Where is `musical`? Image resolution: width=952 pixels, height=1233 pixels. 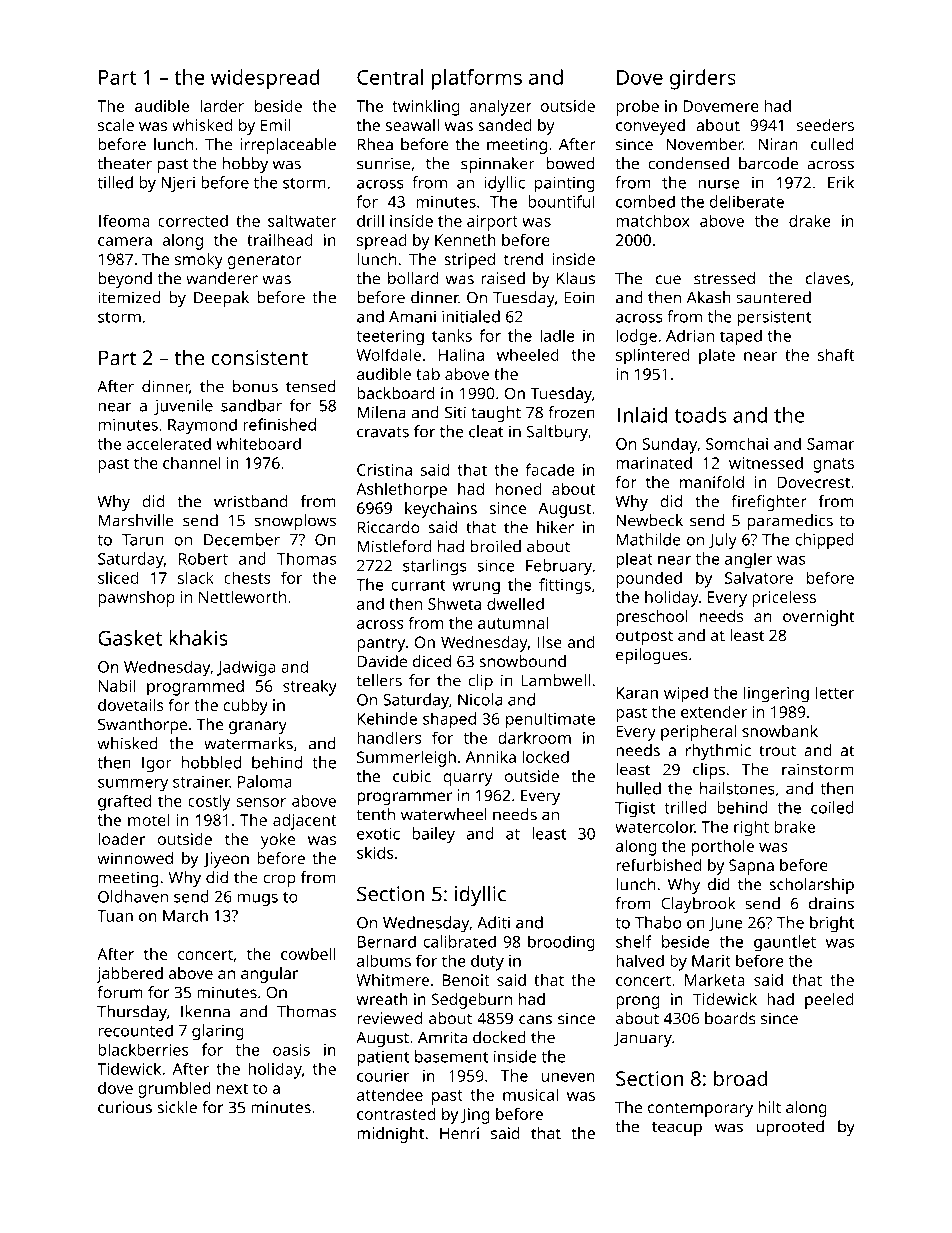 musical is located at coordinates (530, 1094).
